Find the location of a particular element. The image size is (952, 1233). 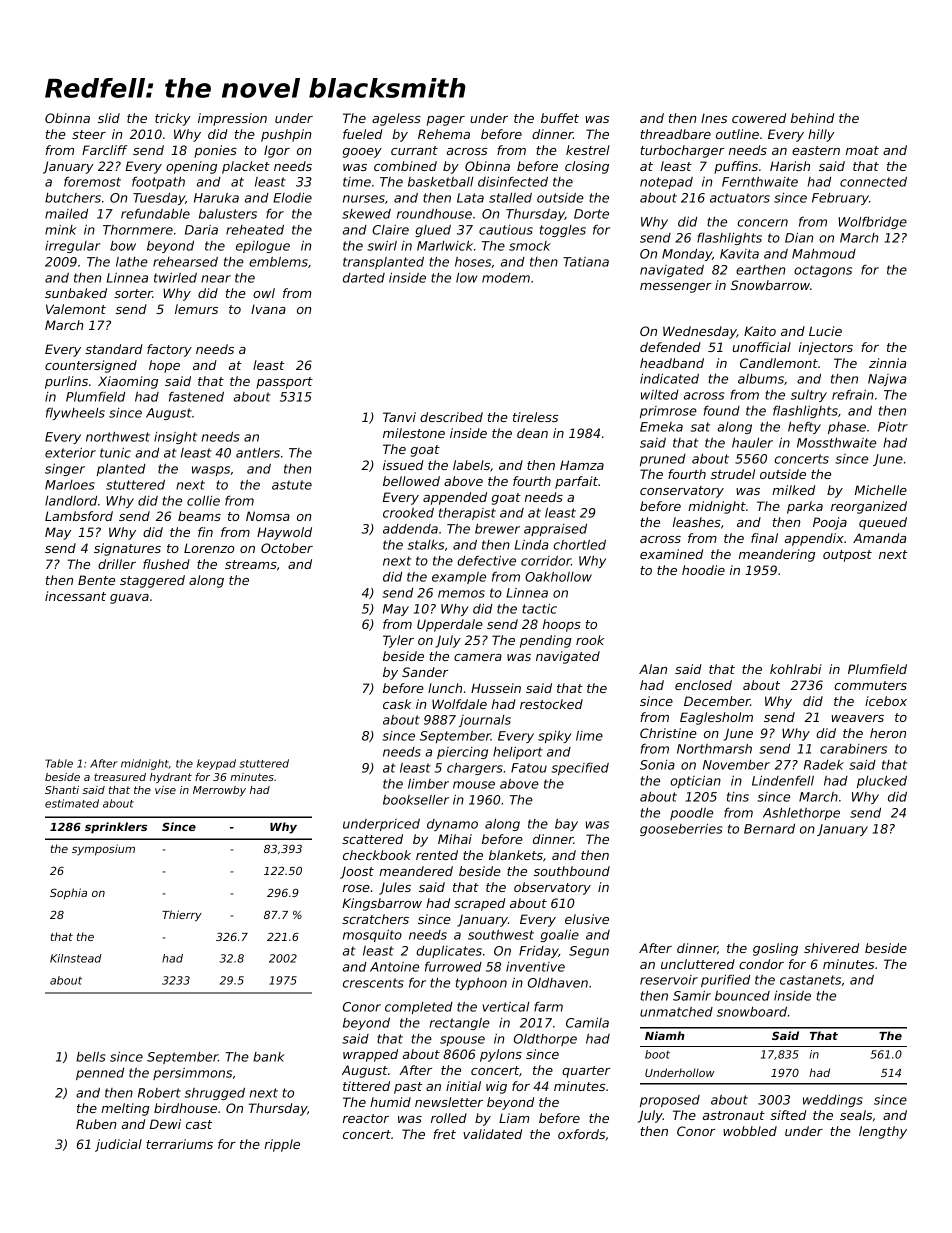

injectors is located at coordinates (826, 348).
